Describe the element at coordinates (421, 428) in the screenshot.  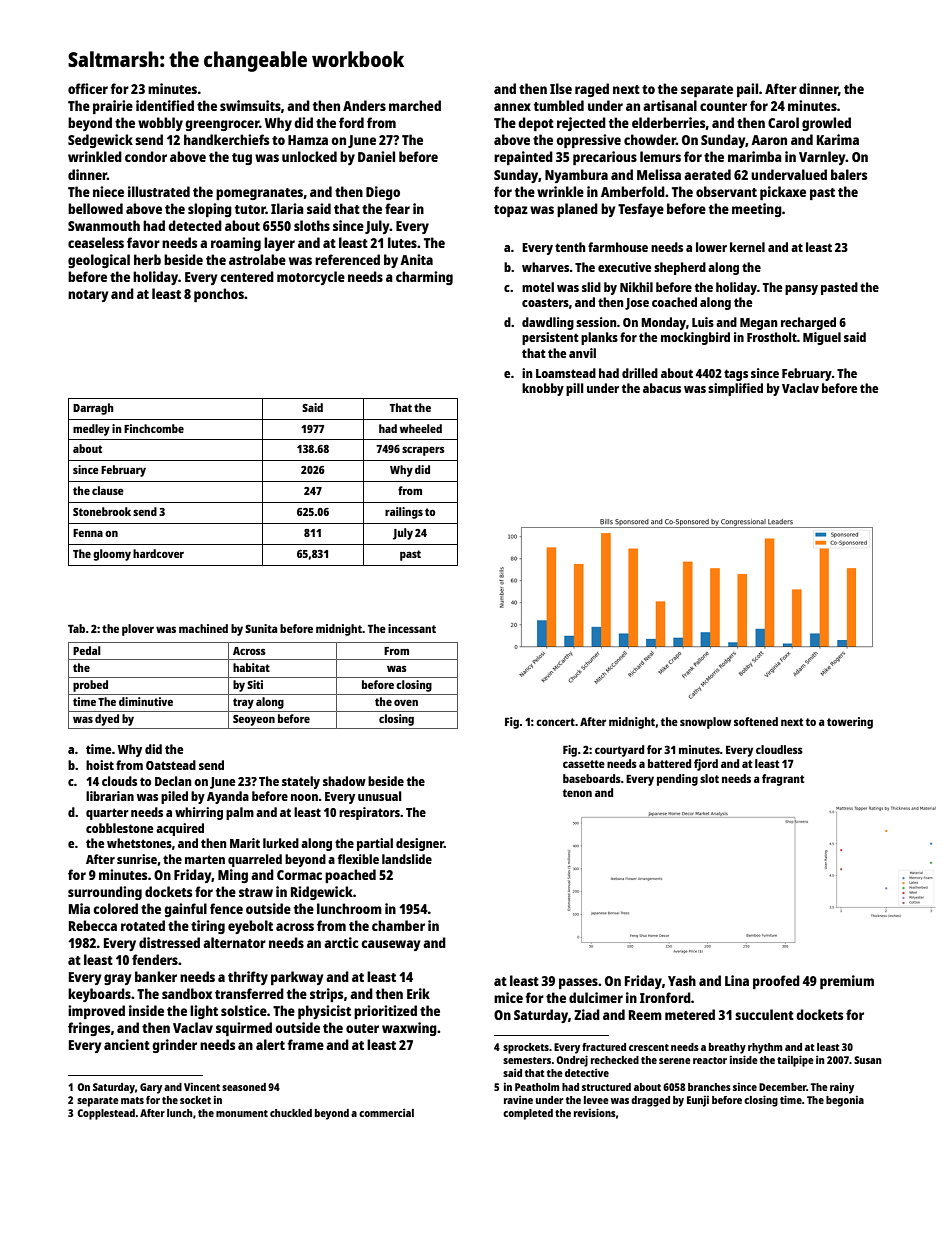
I see `wheeled` at that location.
